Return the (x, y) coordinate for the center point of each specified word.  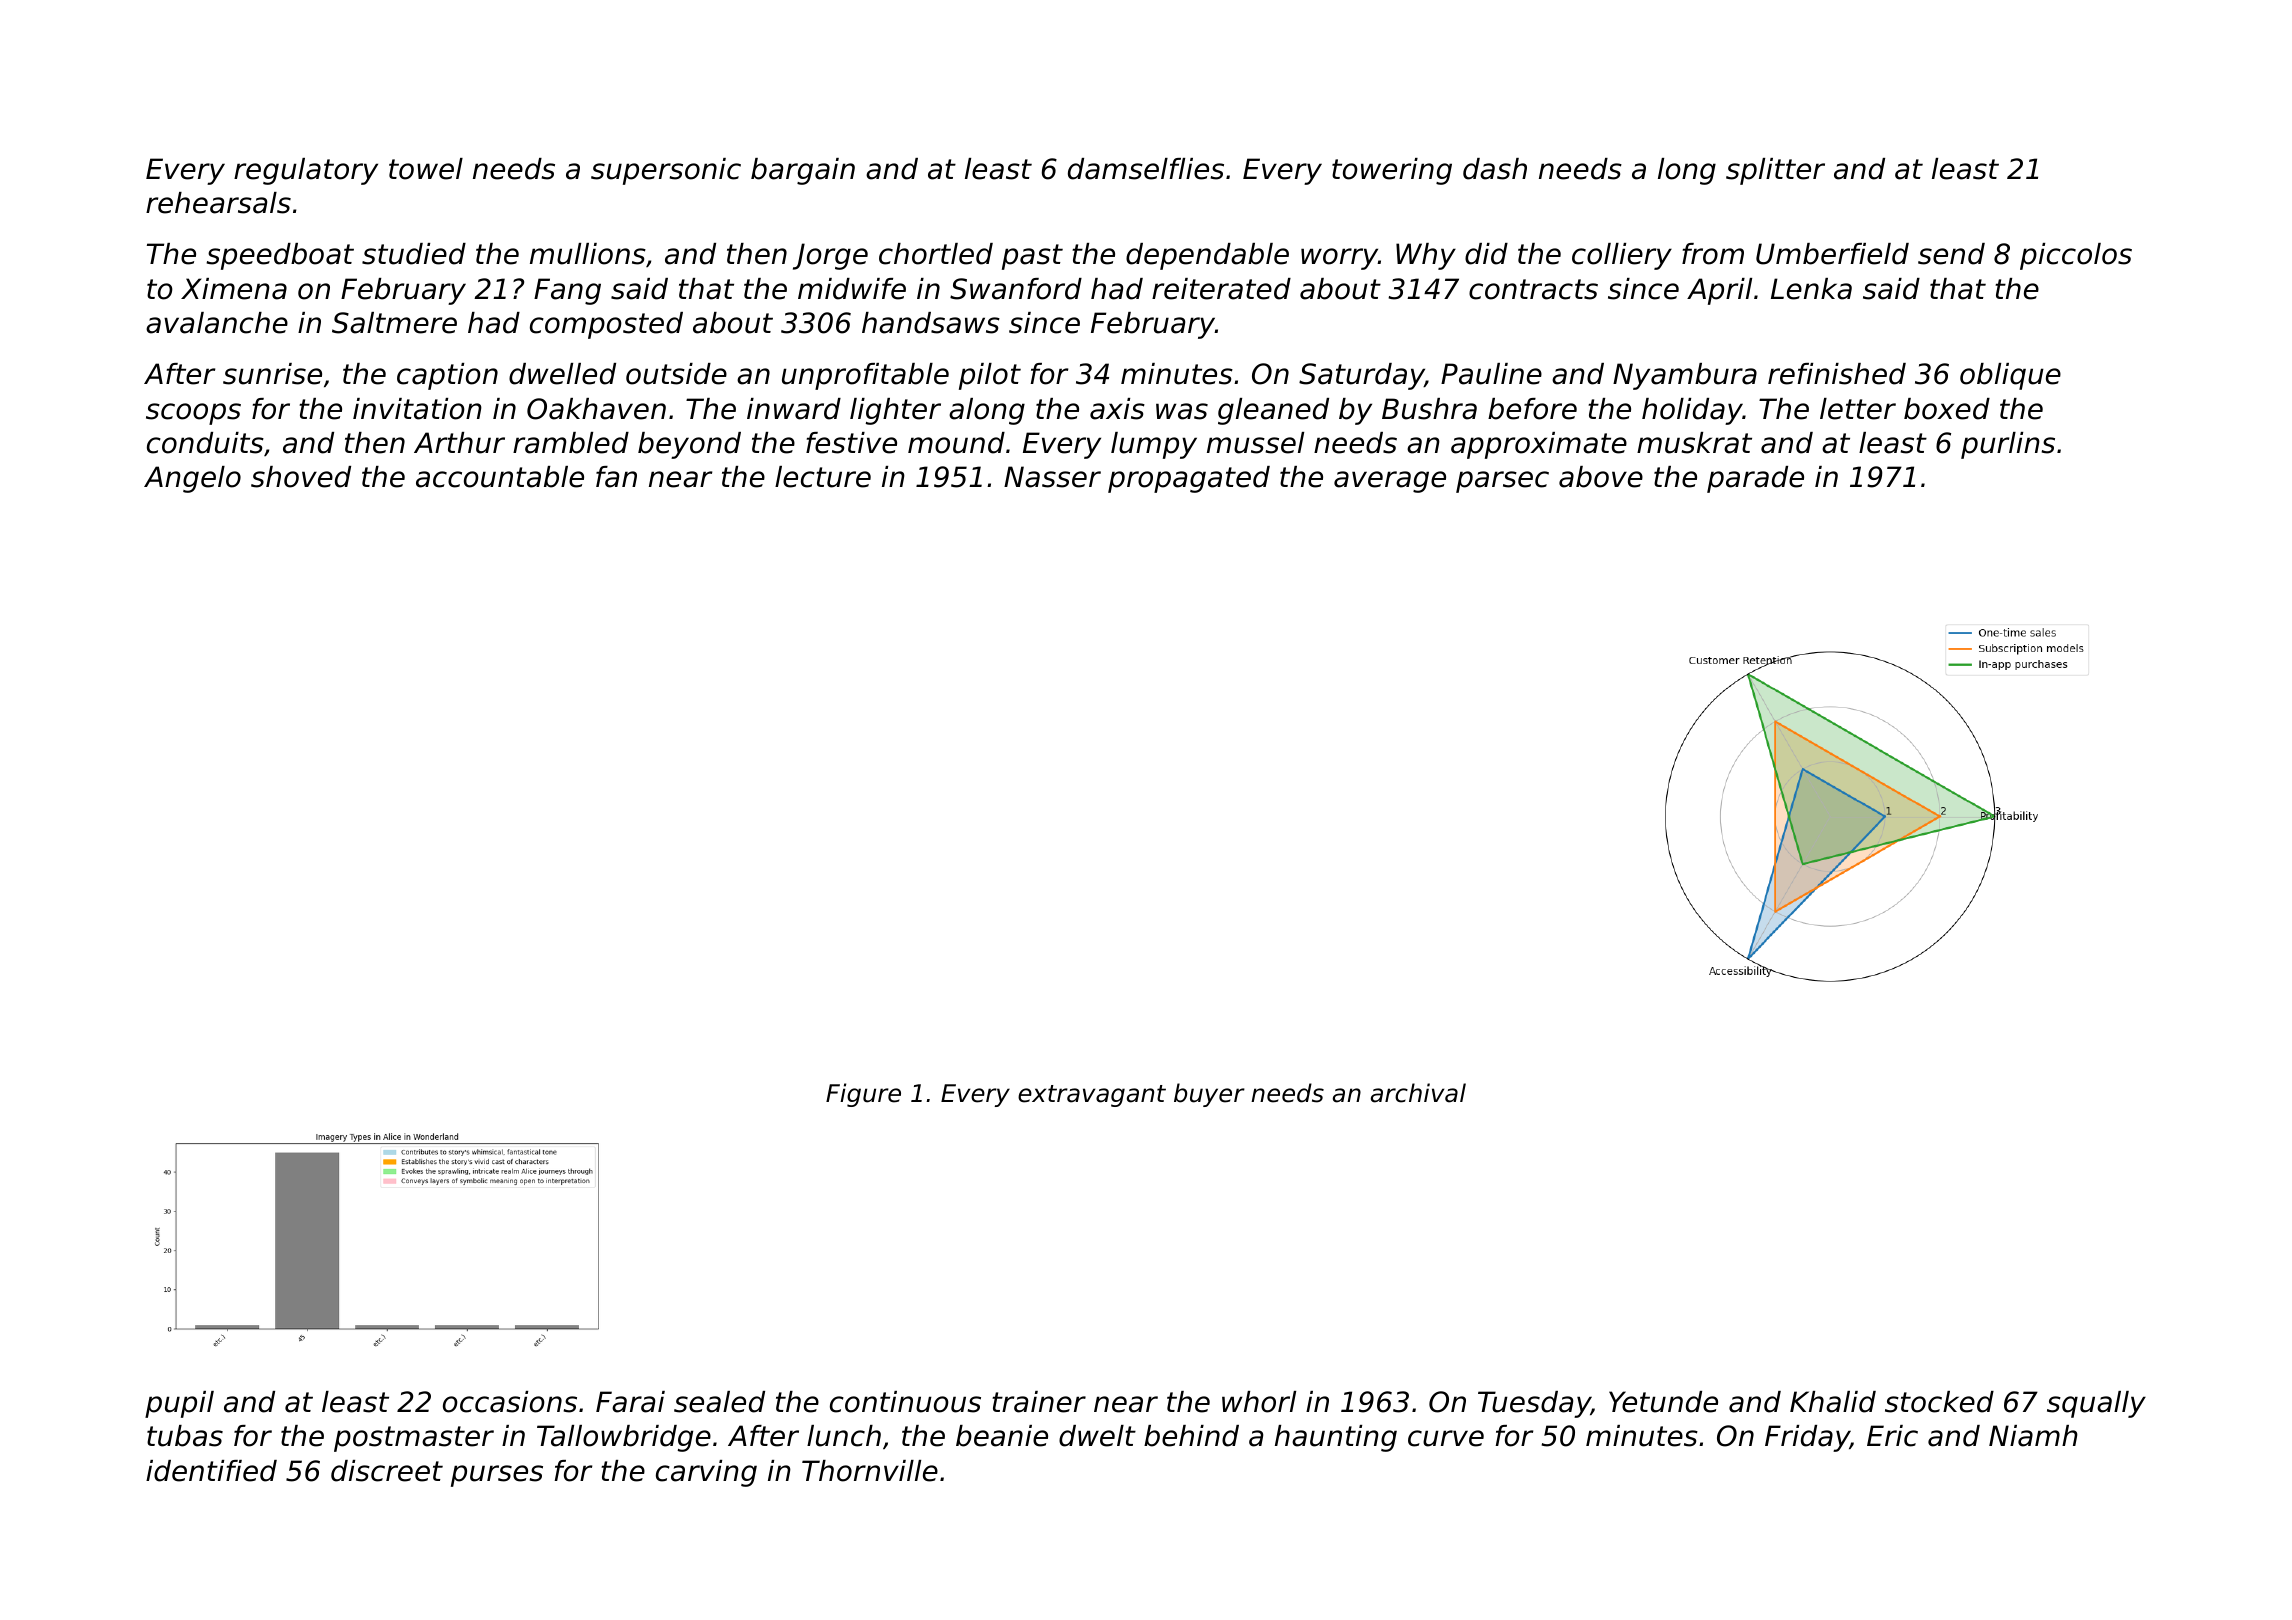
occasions (510, 1402)
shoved (301, 477)
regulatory (306, 171)
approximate (1539, 445)
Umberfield (1832, 254)
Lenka (1811, 289)
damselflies (1146, 169)
